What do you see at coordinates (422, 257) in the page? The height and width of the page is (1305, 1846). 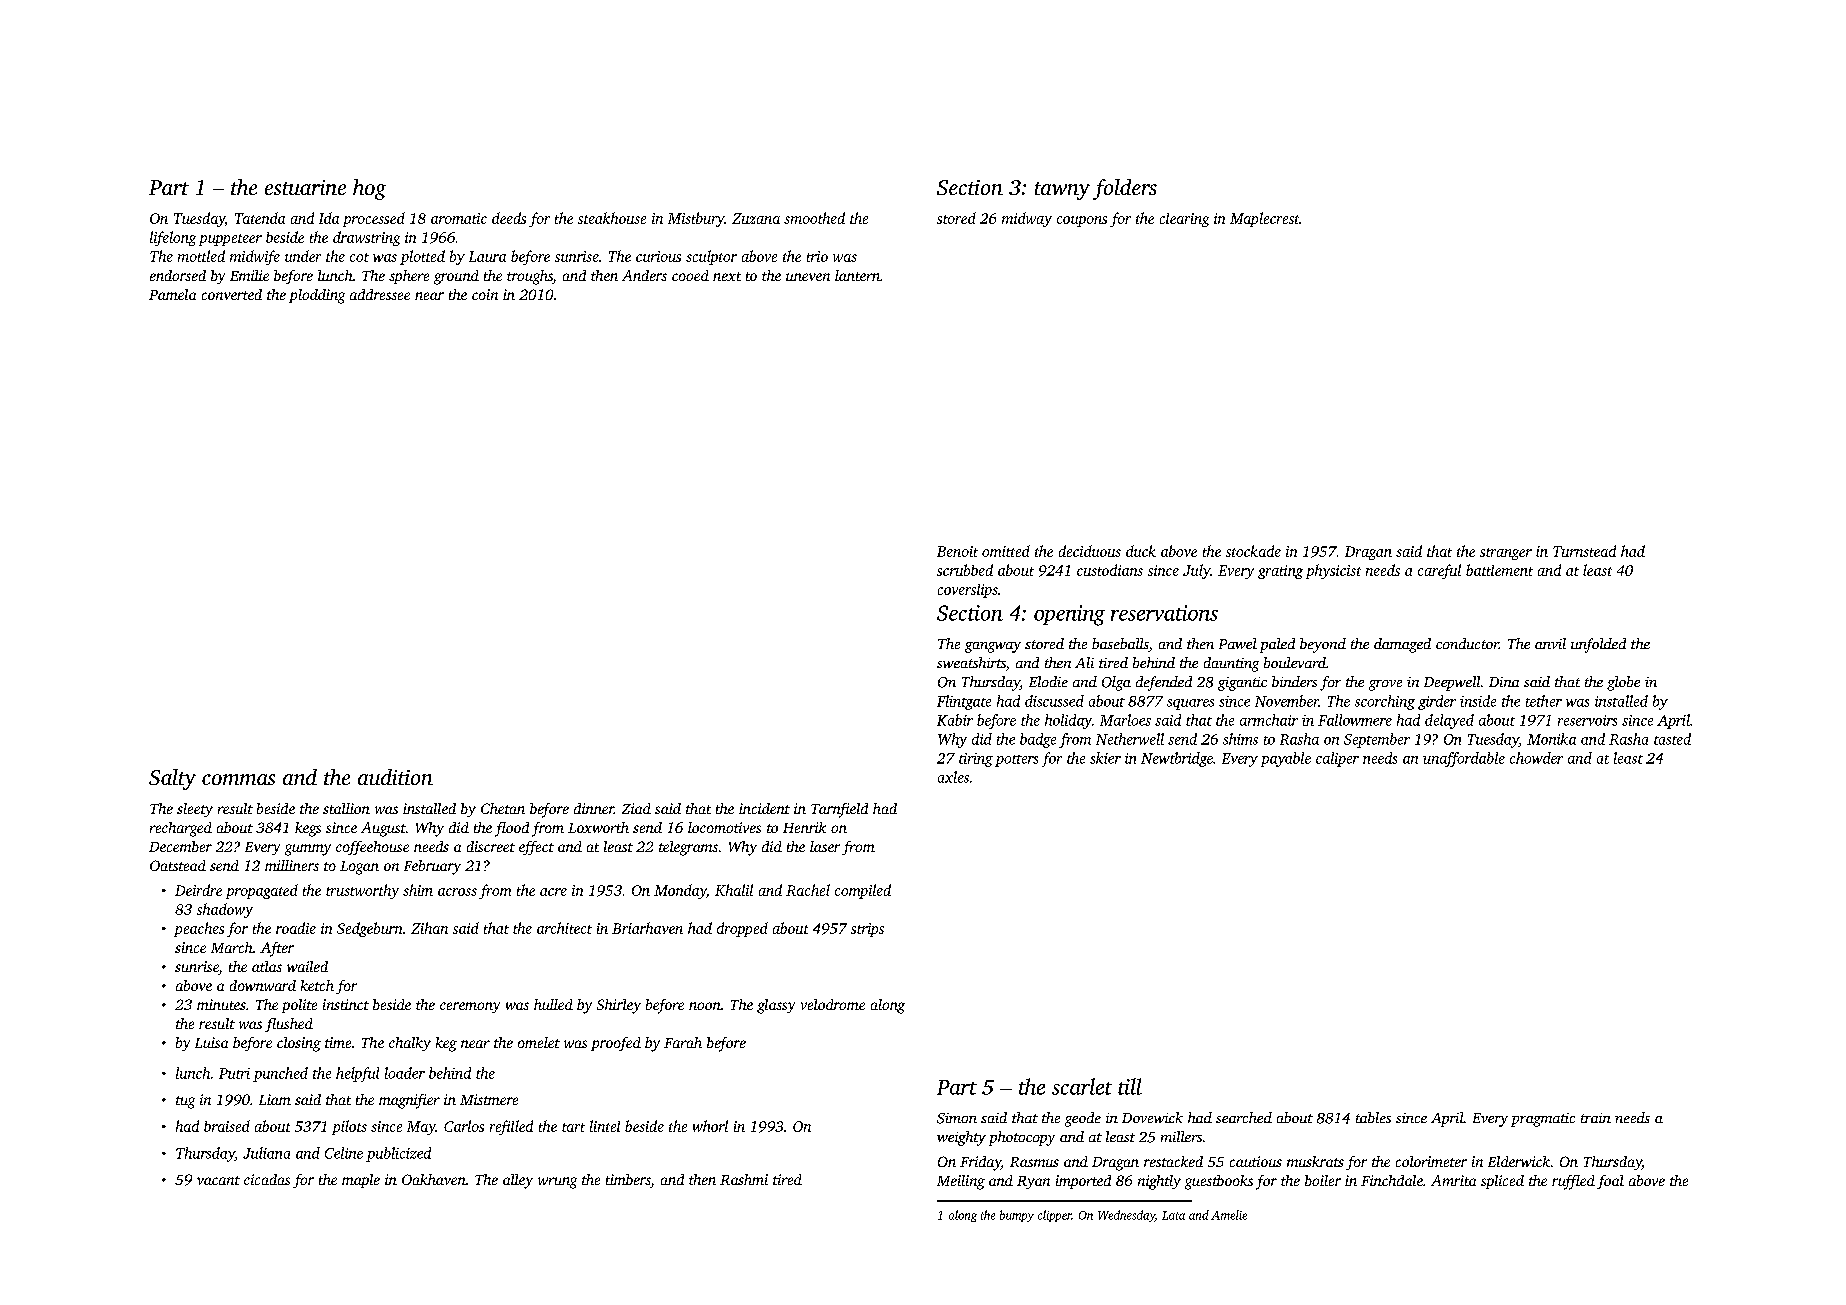 I see `plotted` at bounding box center [422, 257].
